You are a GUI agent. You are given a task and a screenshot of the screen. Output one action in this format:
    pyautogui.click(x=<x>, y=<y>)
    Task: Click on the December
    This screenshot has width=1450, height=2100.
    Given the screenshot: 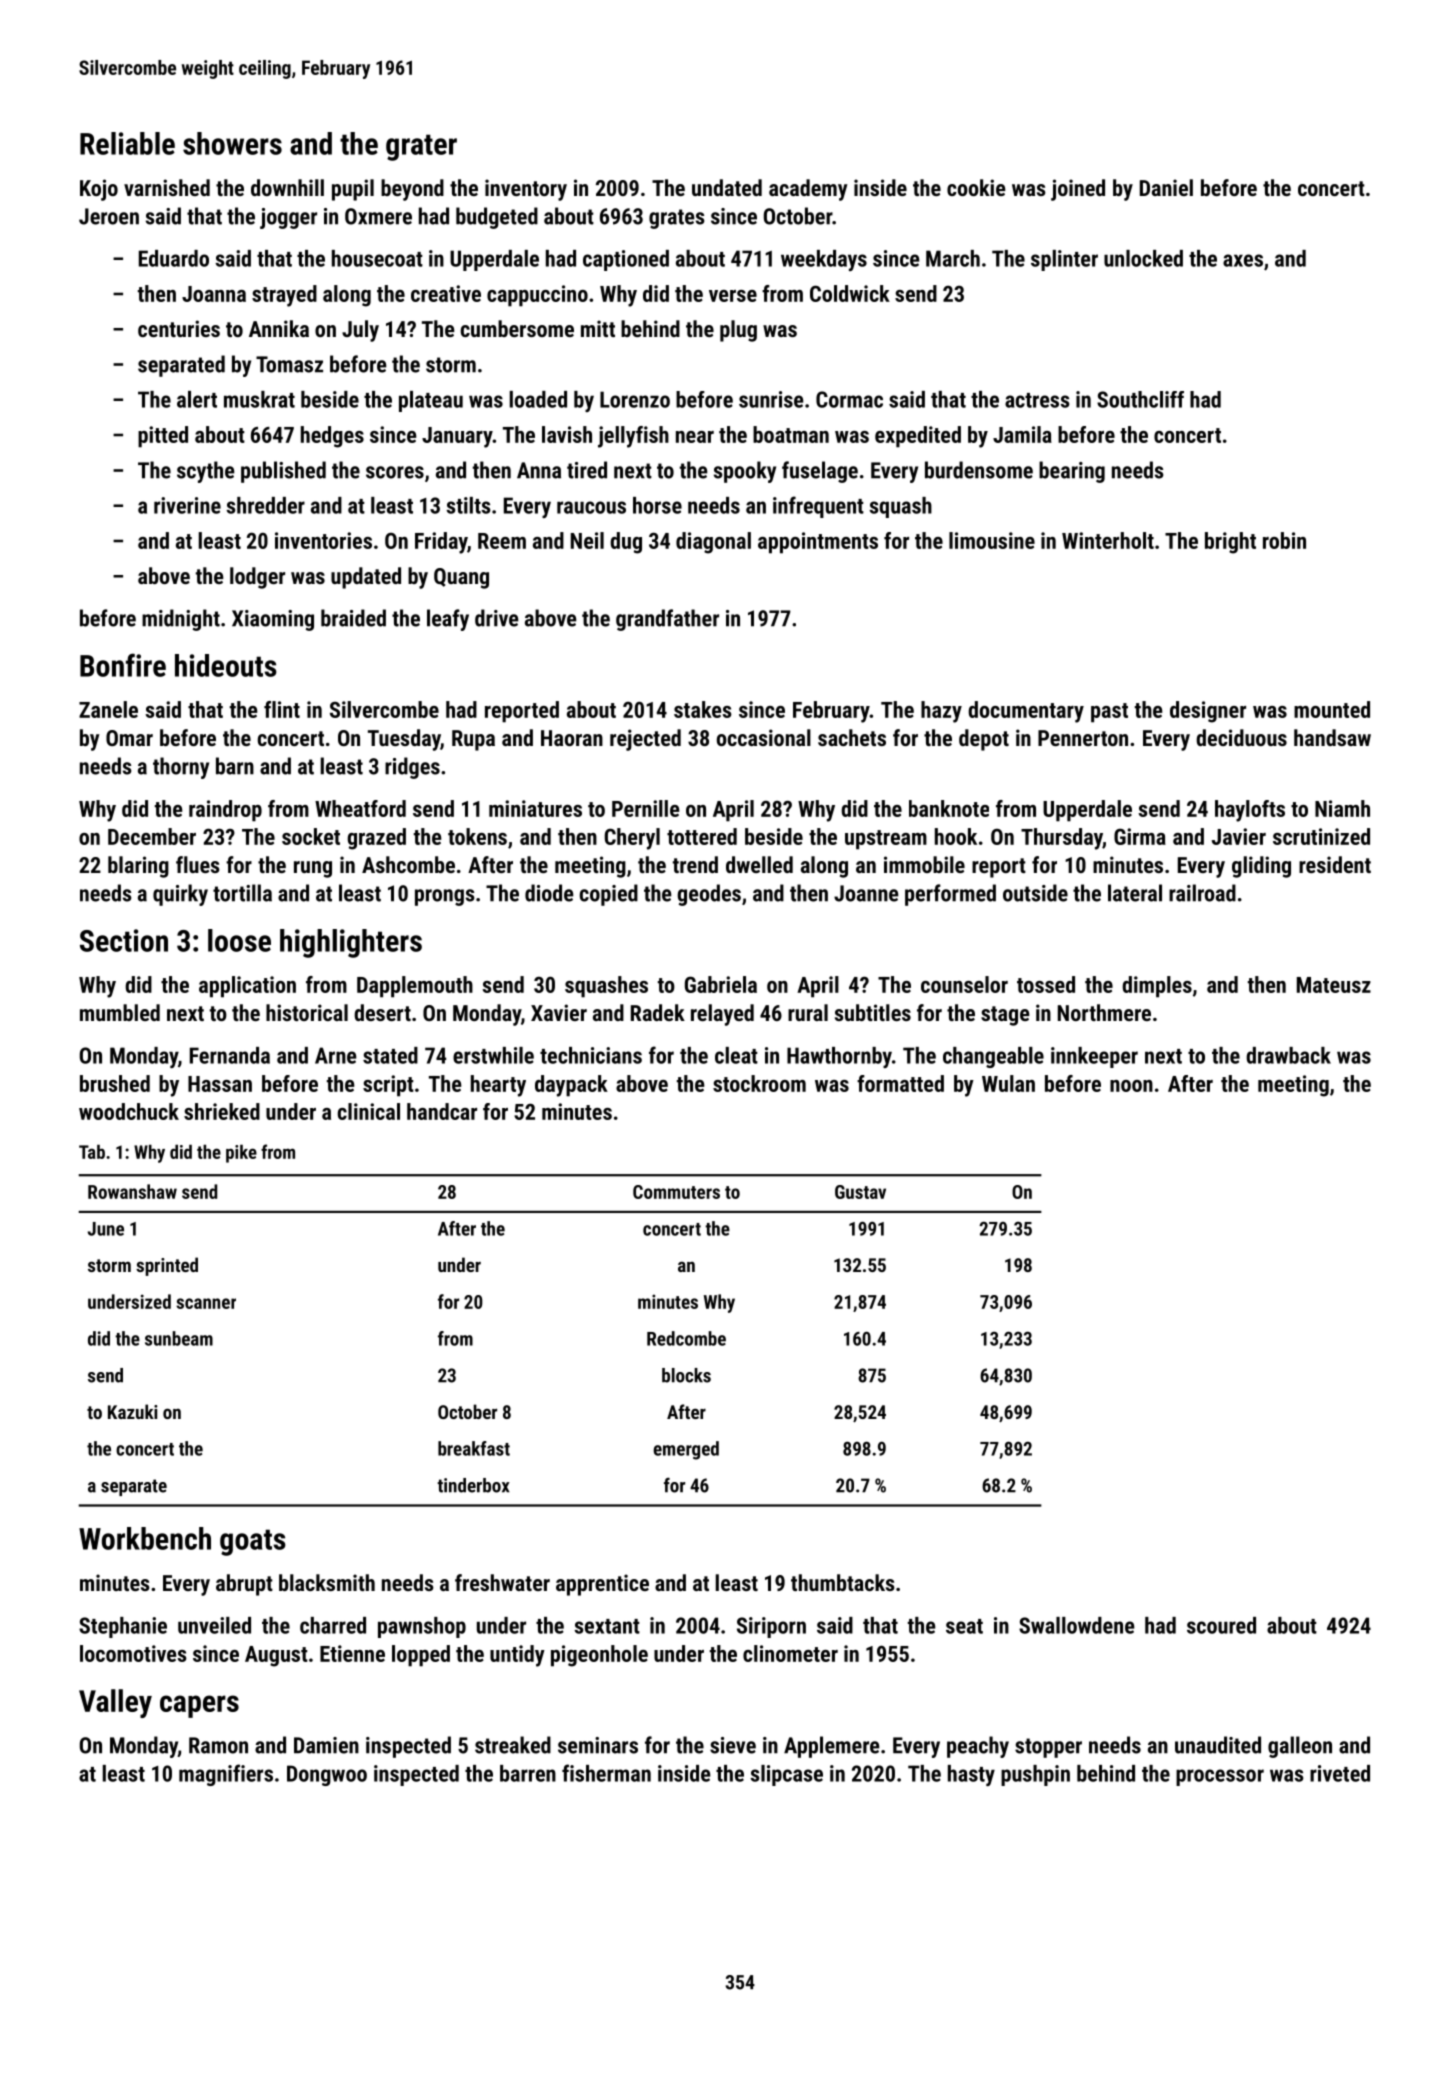 What is the action you would take?
    pyautogui.click(x=152, y=836)
